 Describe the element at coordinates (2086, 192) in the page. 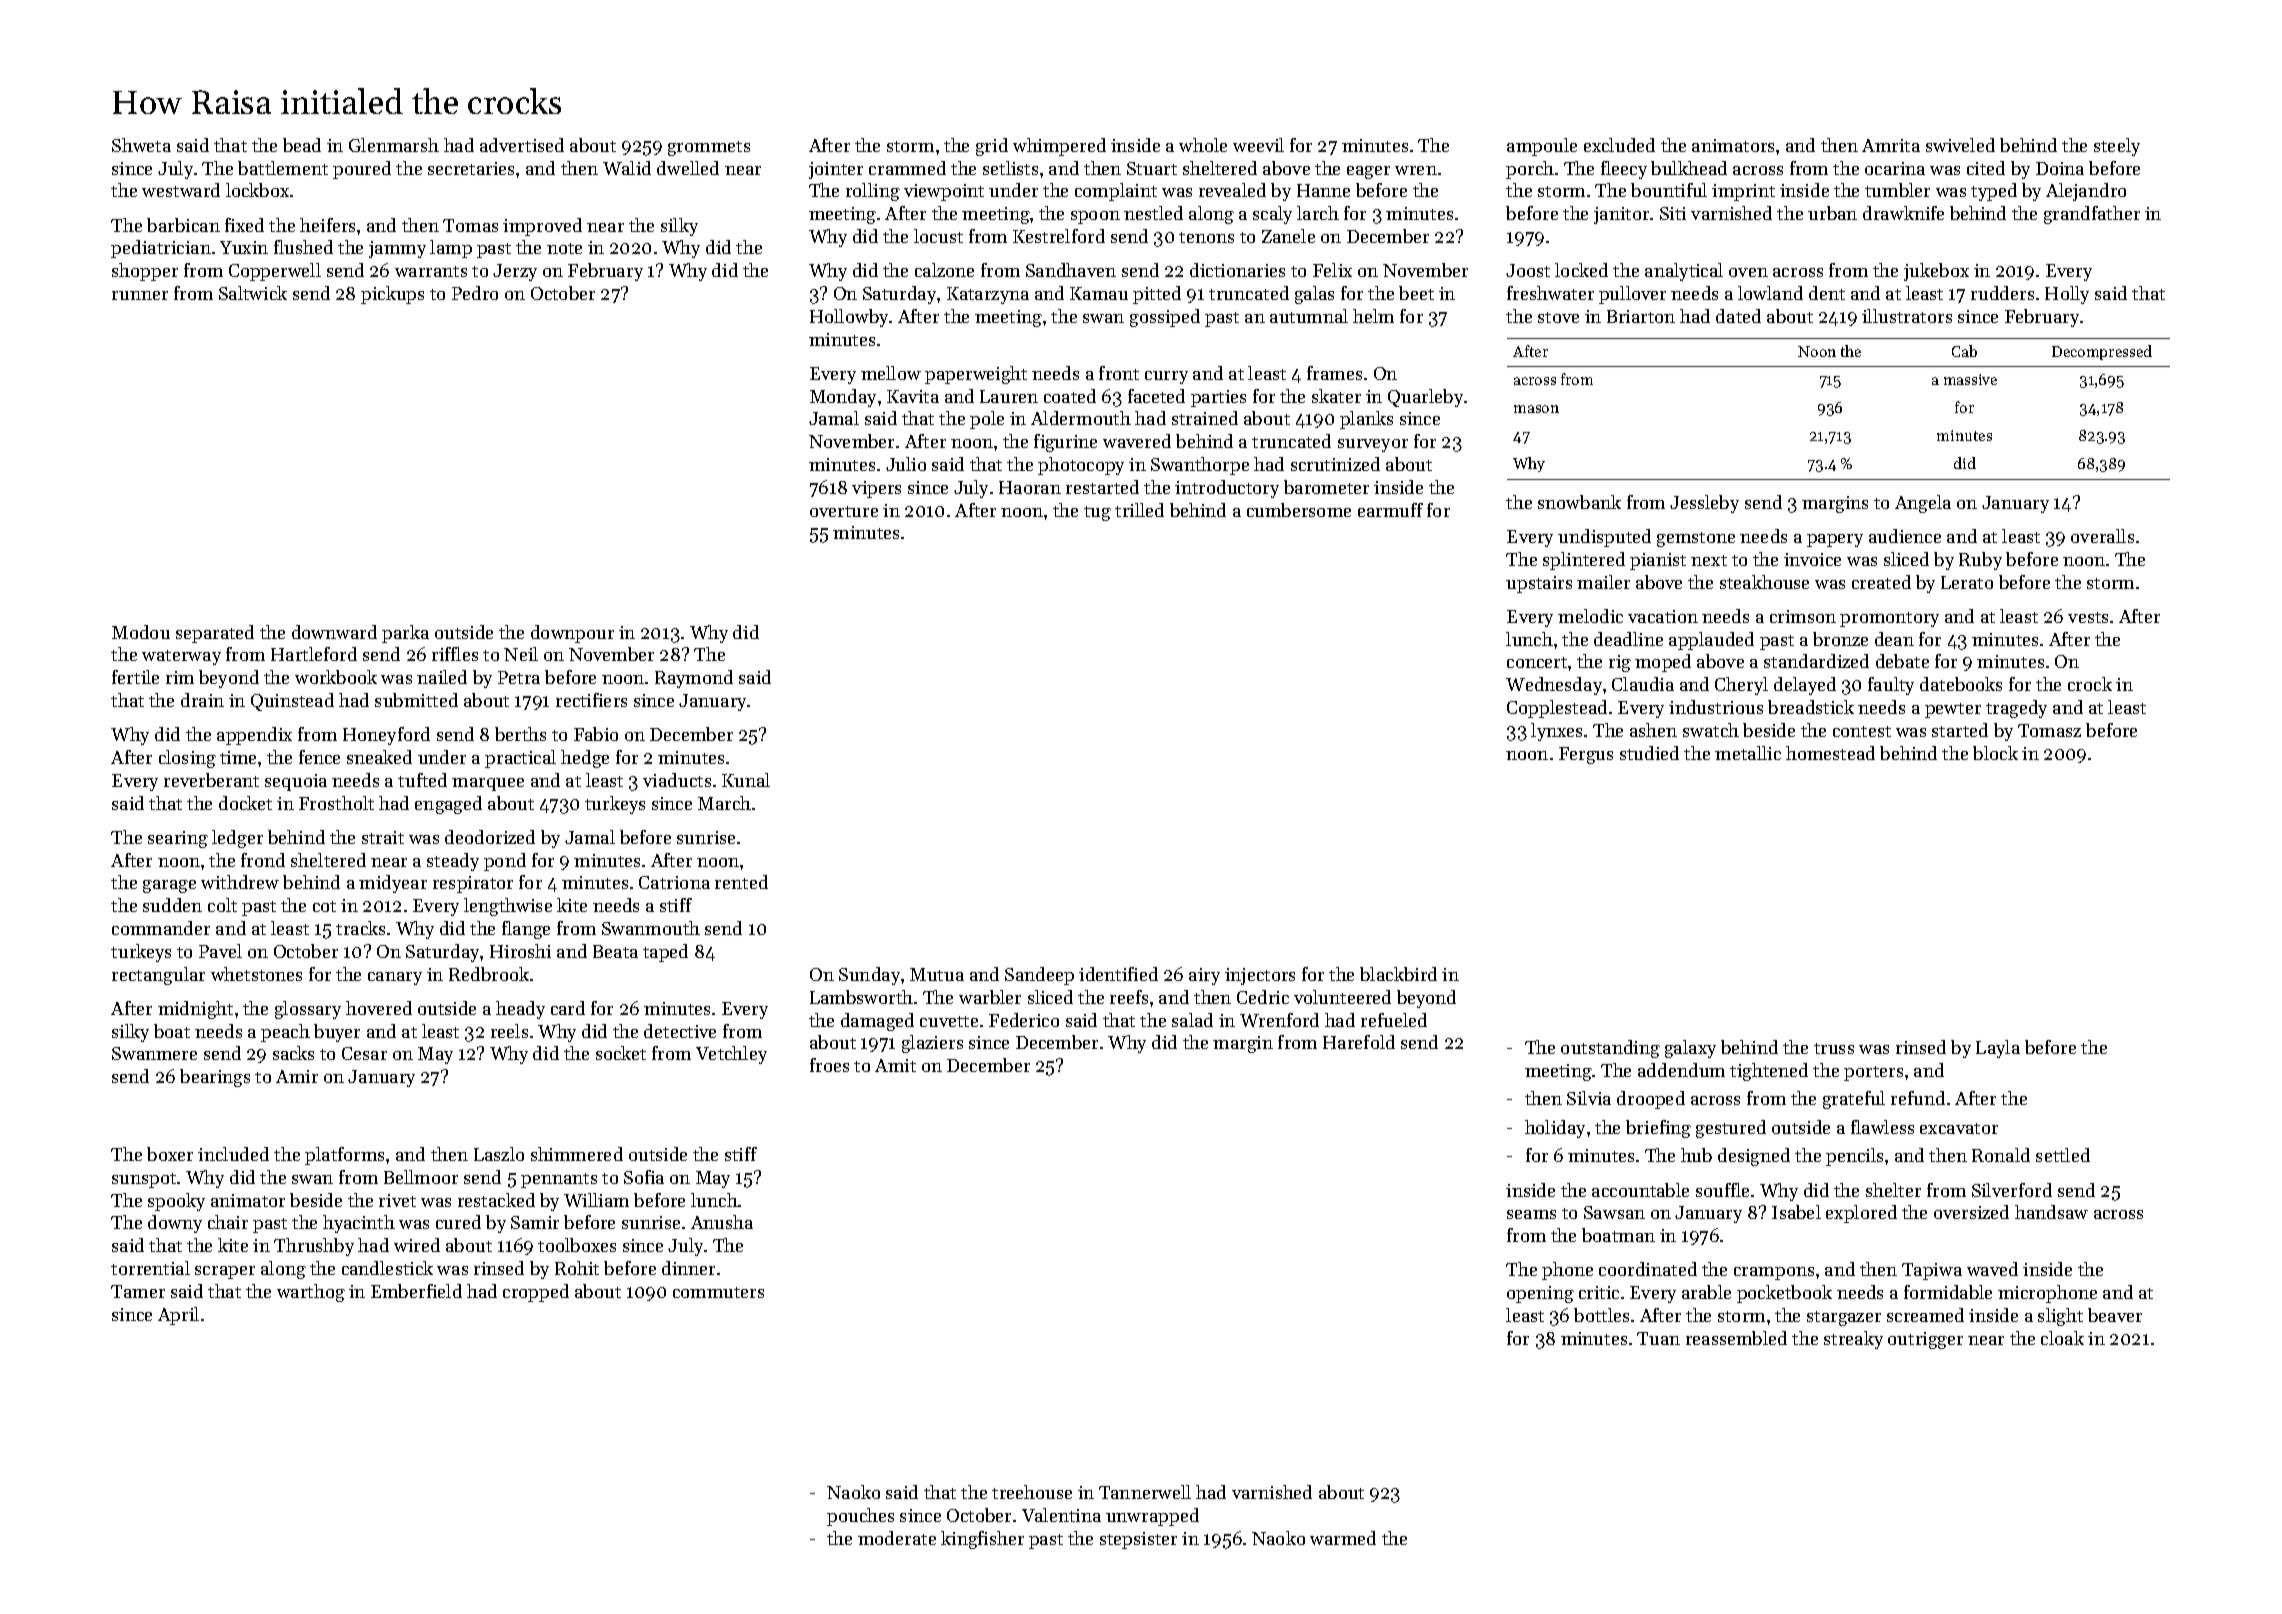

I see `Alejandro` at that location.
